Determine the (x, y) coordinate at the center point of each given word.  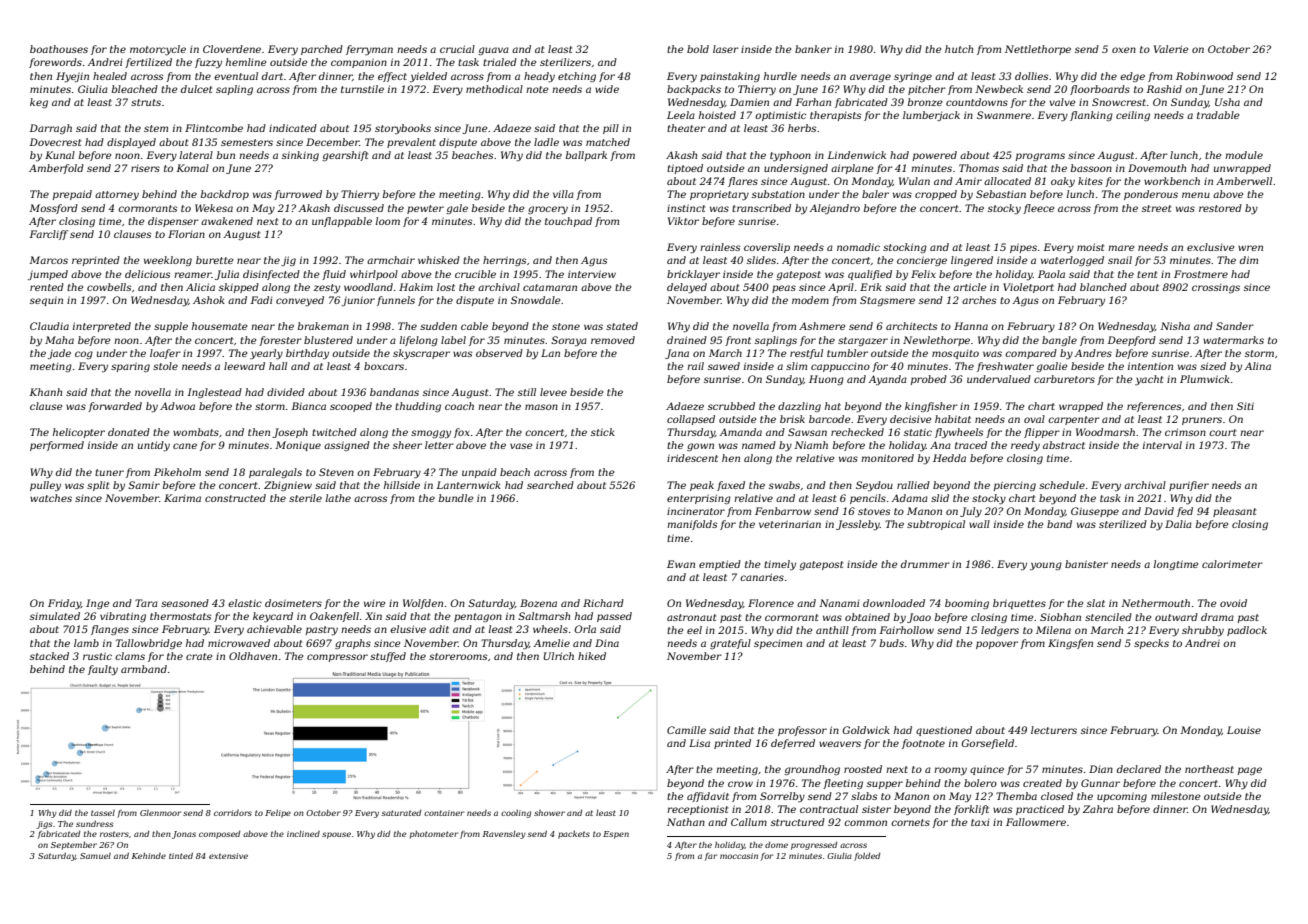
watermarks (1233, 340)
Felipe (278, 814)
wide (607, 89)
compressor (337, 658)
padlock (1247, 631)
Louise (1244, 730)
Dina (607, 643)
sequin (46, 301)
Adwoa (177, 406)
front (738, 341)
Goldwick (866, 730)
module (1244, 155)
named (759, 445)
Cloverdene (232, 49)
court (1222, 432)
